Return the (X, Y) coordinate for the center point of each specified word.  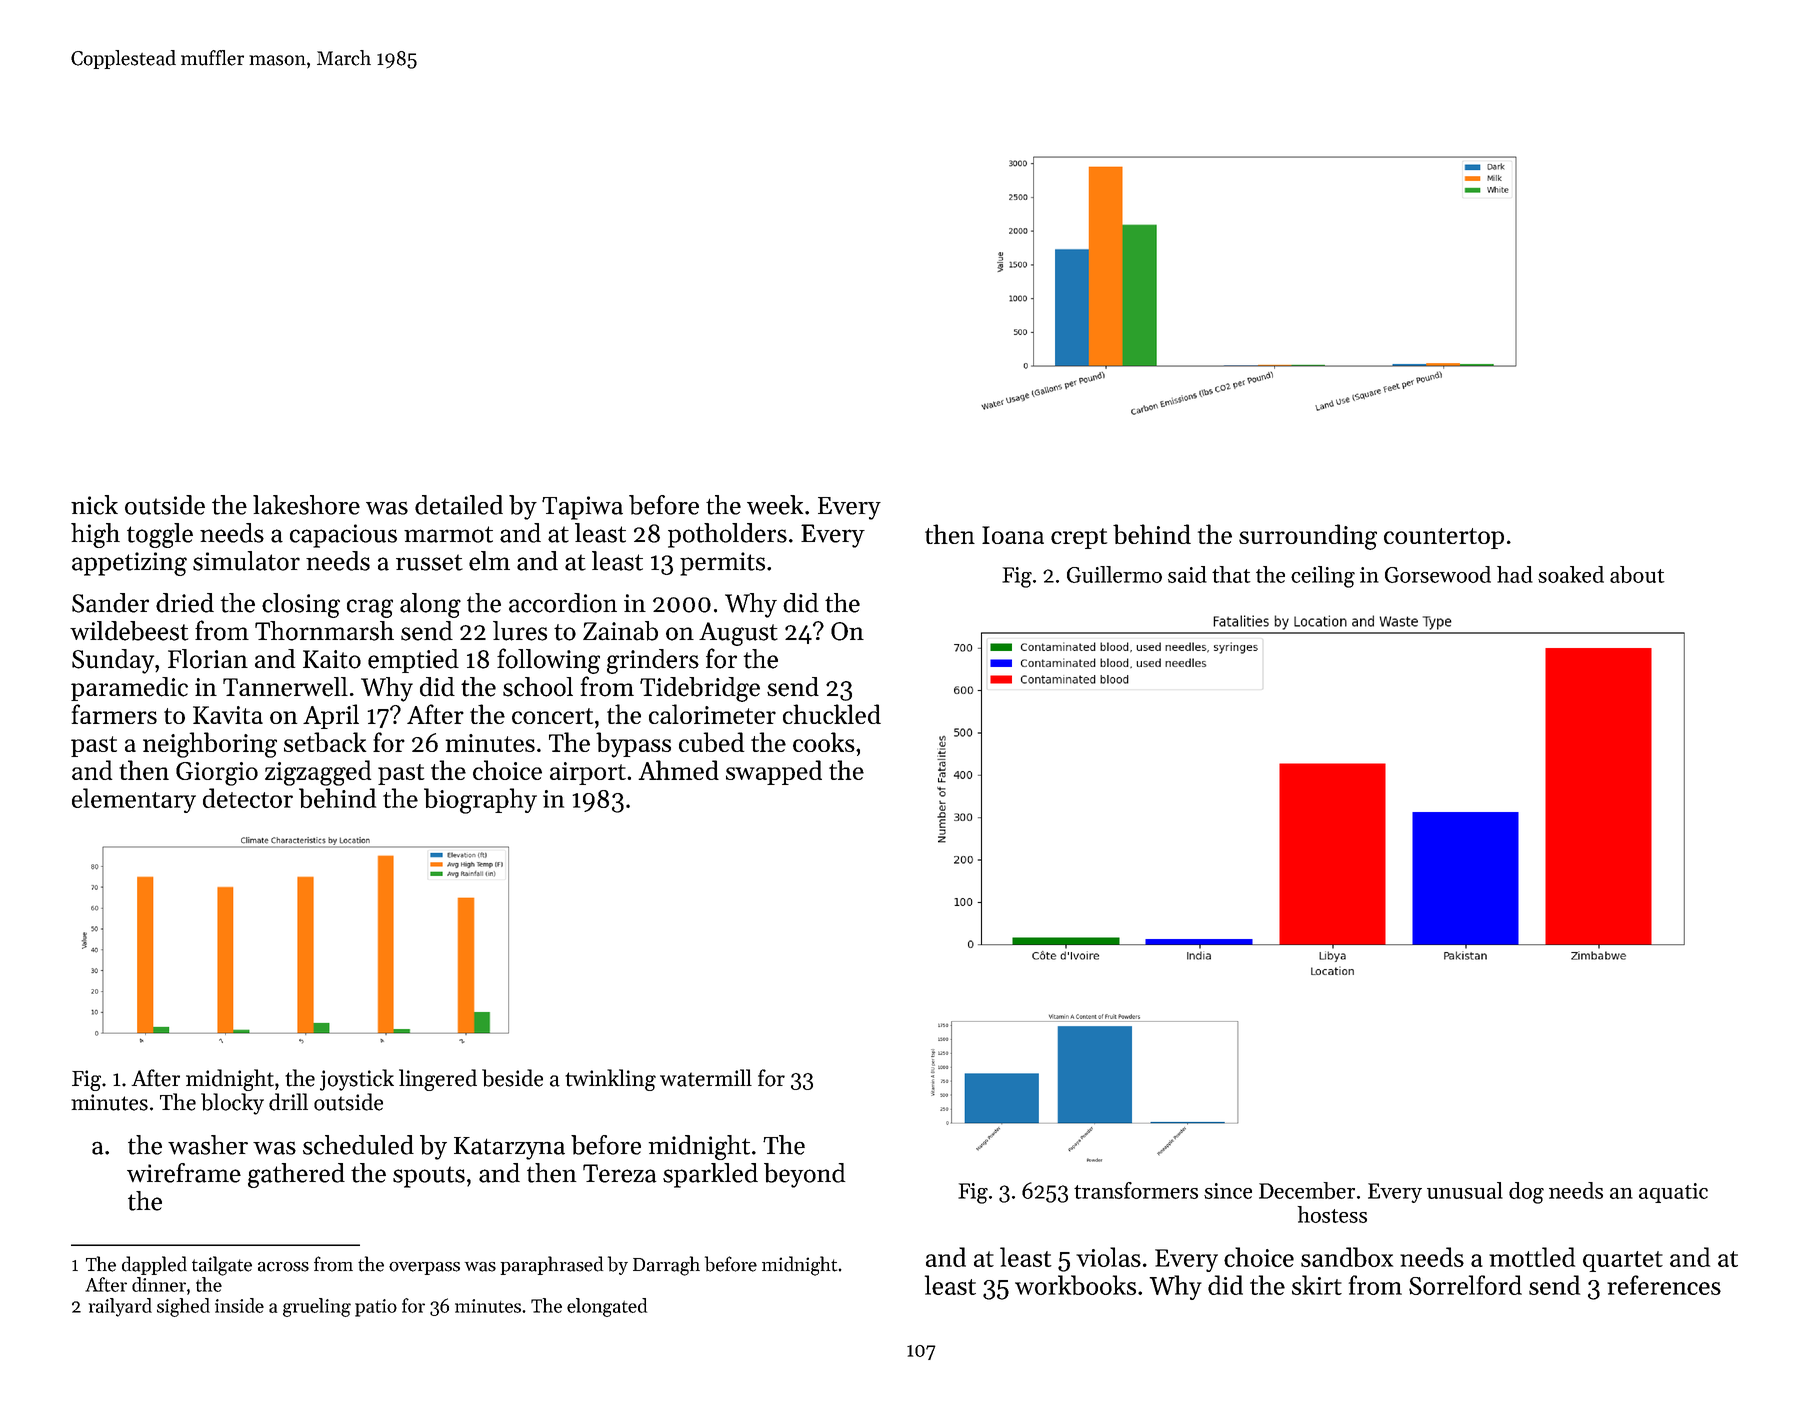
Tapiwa (582, 508)
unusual (1465, 1190)
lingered (438, 1080)
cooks (824, 742)
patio (376, 1308)
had (1515, 574)
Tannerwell (285, 687)
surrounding (1308, 537)
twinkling (610, 1080)
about (1637, 574)
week (775, 505)
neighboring (210, 745)
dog (1526, 1193)
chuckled (832, 714)
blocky (232, 1104)
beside (512, 1078)
